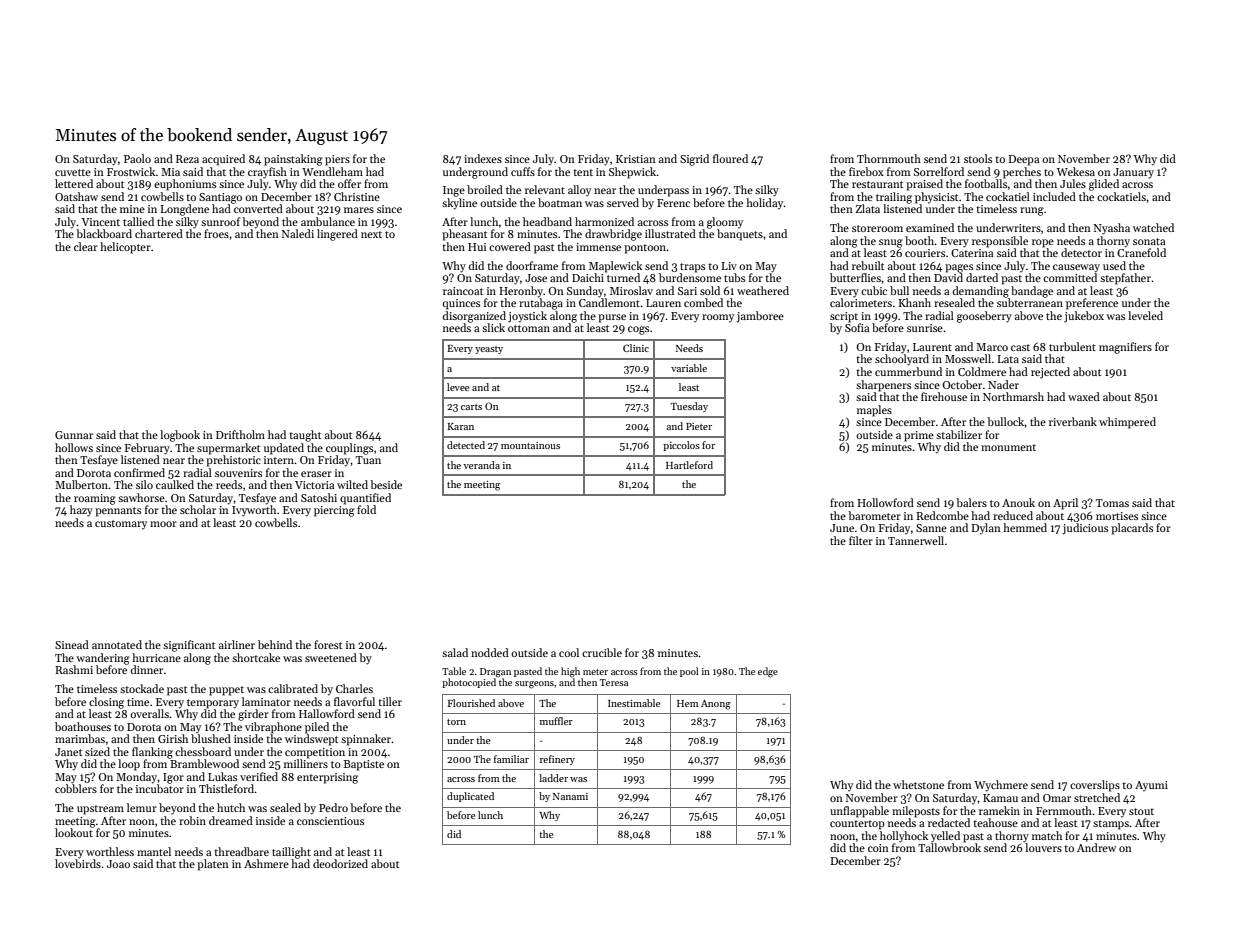 This screenshot has width=1233, height=952. What do you see at coordinates (878, 848) in the screenshot?
I see `coin` at bounding box center [878, 848].
